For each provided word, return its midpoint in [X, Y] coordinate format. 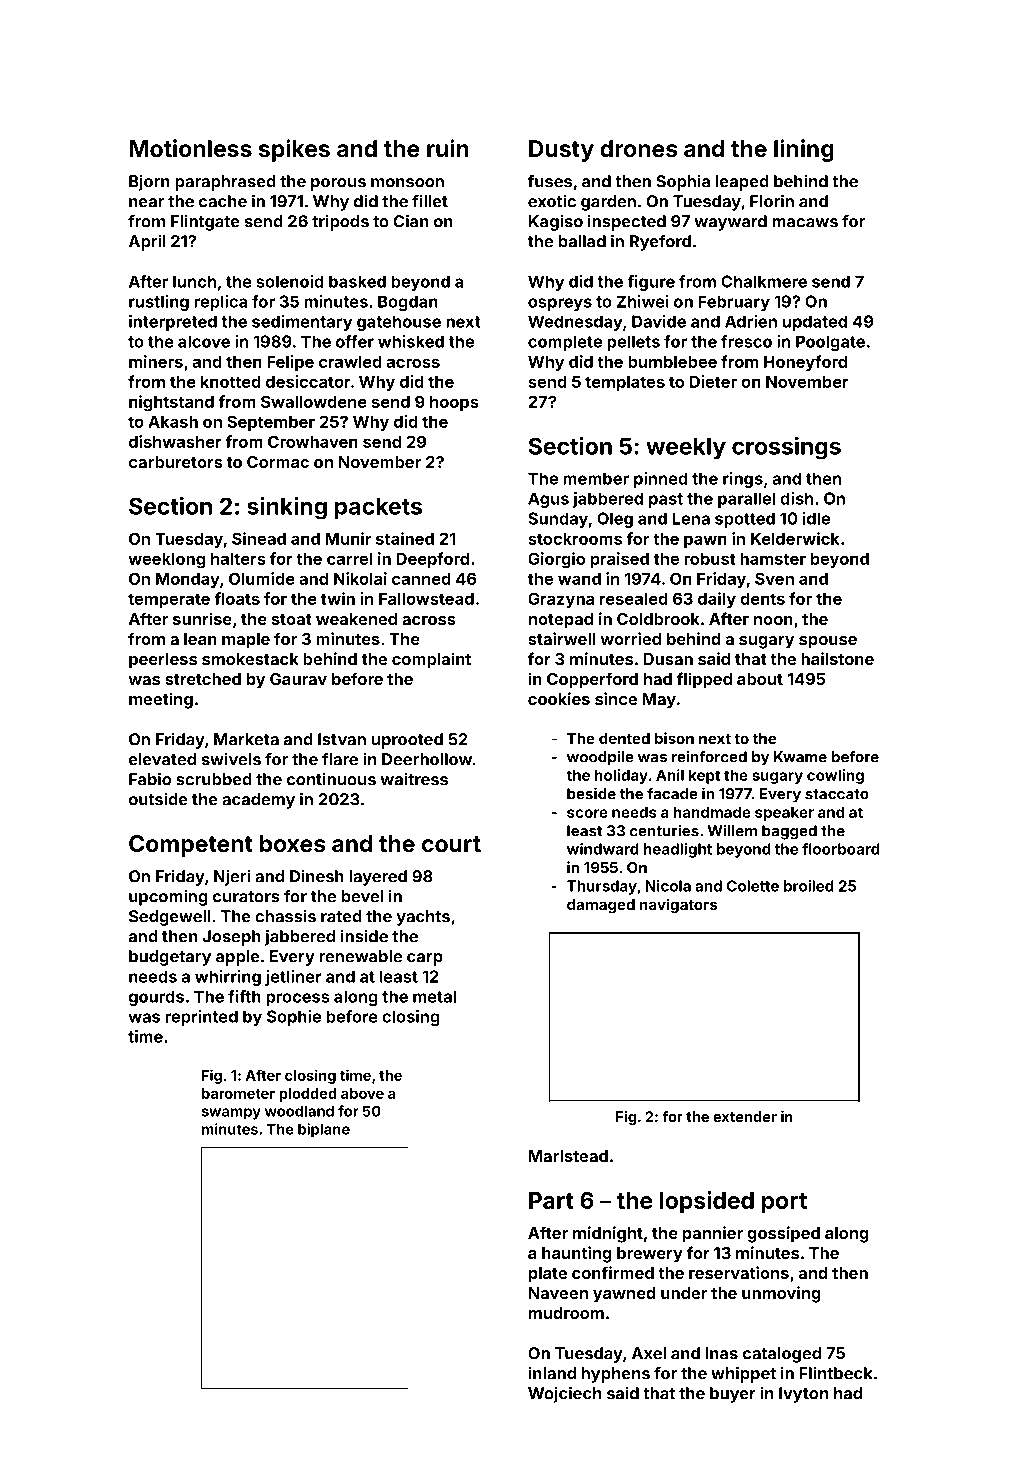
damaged [601, 906]
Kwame [800, 757]
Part [551, 1200]
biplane [324, 1130]
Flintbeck [835, 1373]
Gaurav [298, 679]
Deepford [432, 560]
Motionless [191, 148]
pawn [705, 541]
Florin [772, 201]
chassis [285, 916]
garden [608, 203]
